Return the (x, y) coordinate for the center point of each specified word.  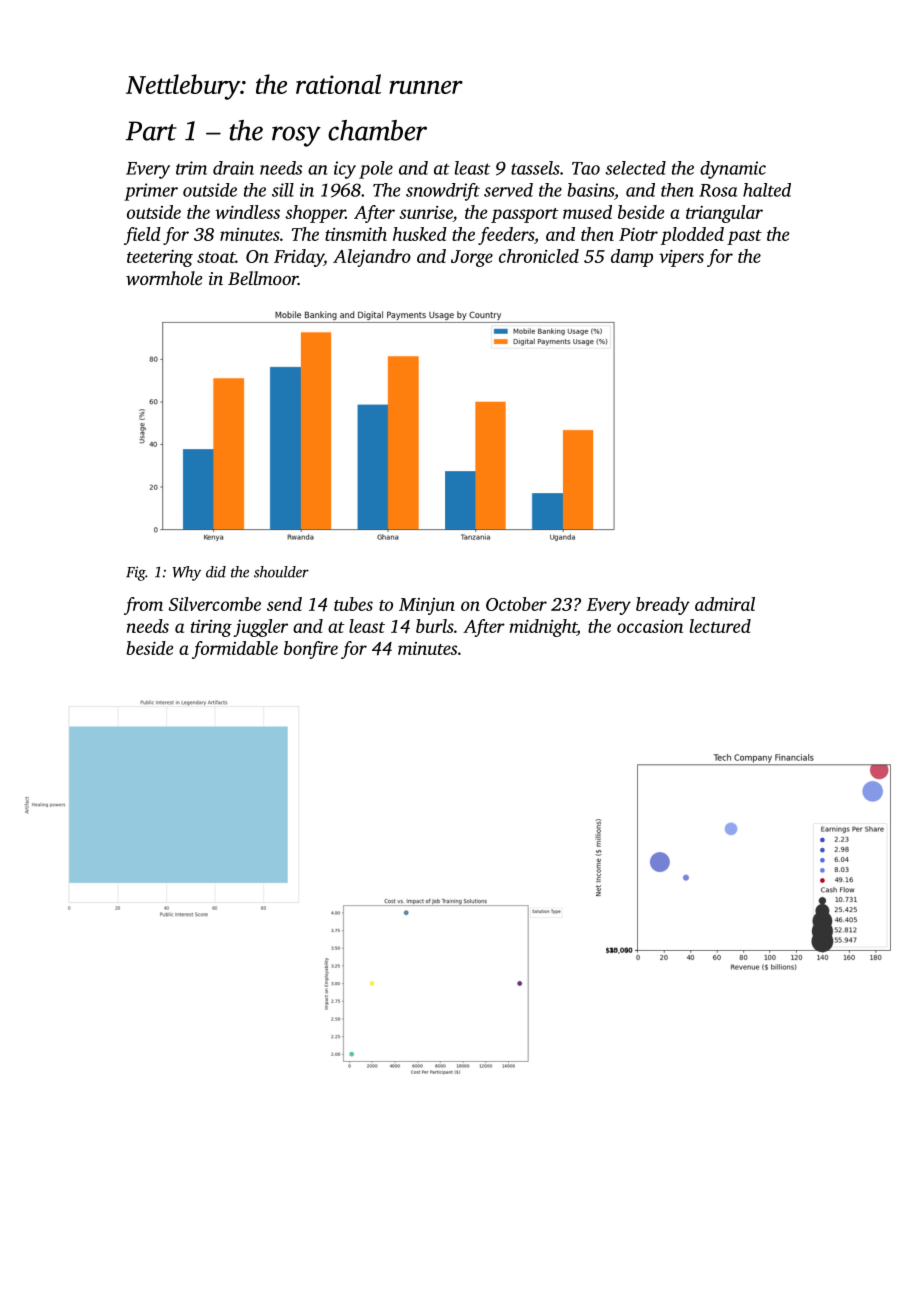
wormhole (164, 278)
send (284, 604)
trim (191, 168)
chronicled (539, 256)
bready (663, 606)
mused (587, 212)
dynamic (733, 170)
